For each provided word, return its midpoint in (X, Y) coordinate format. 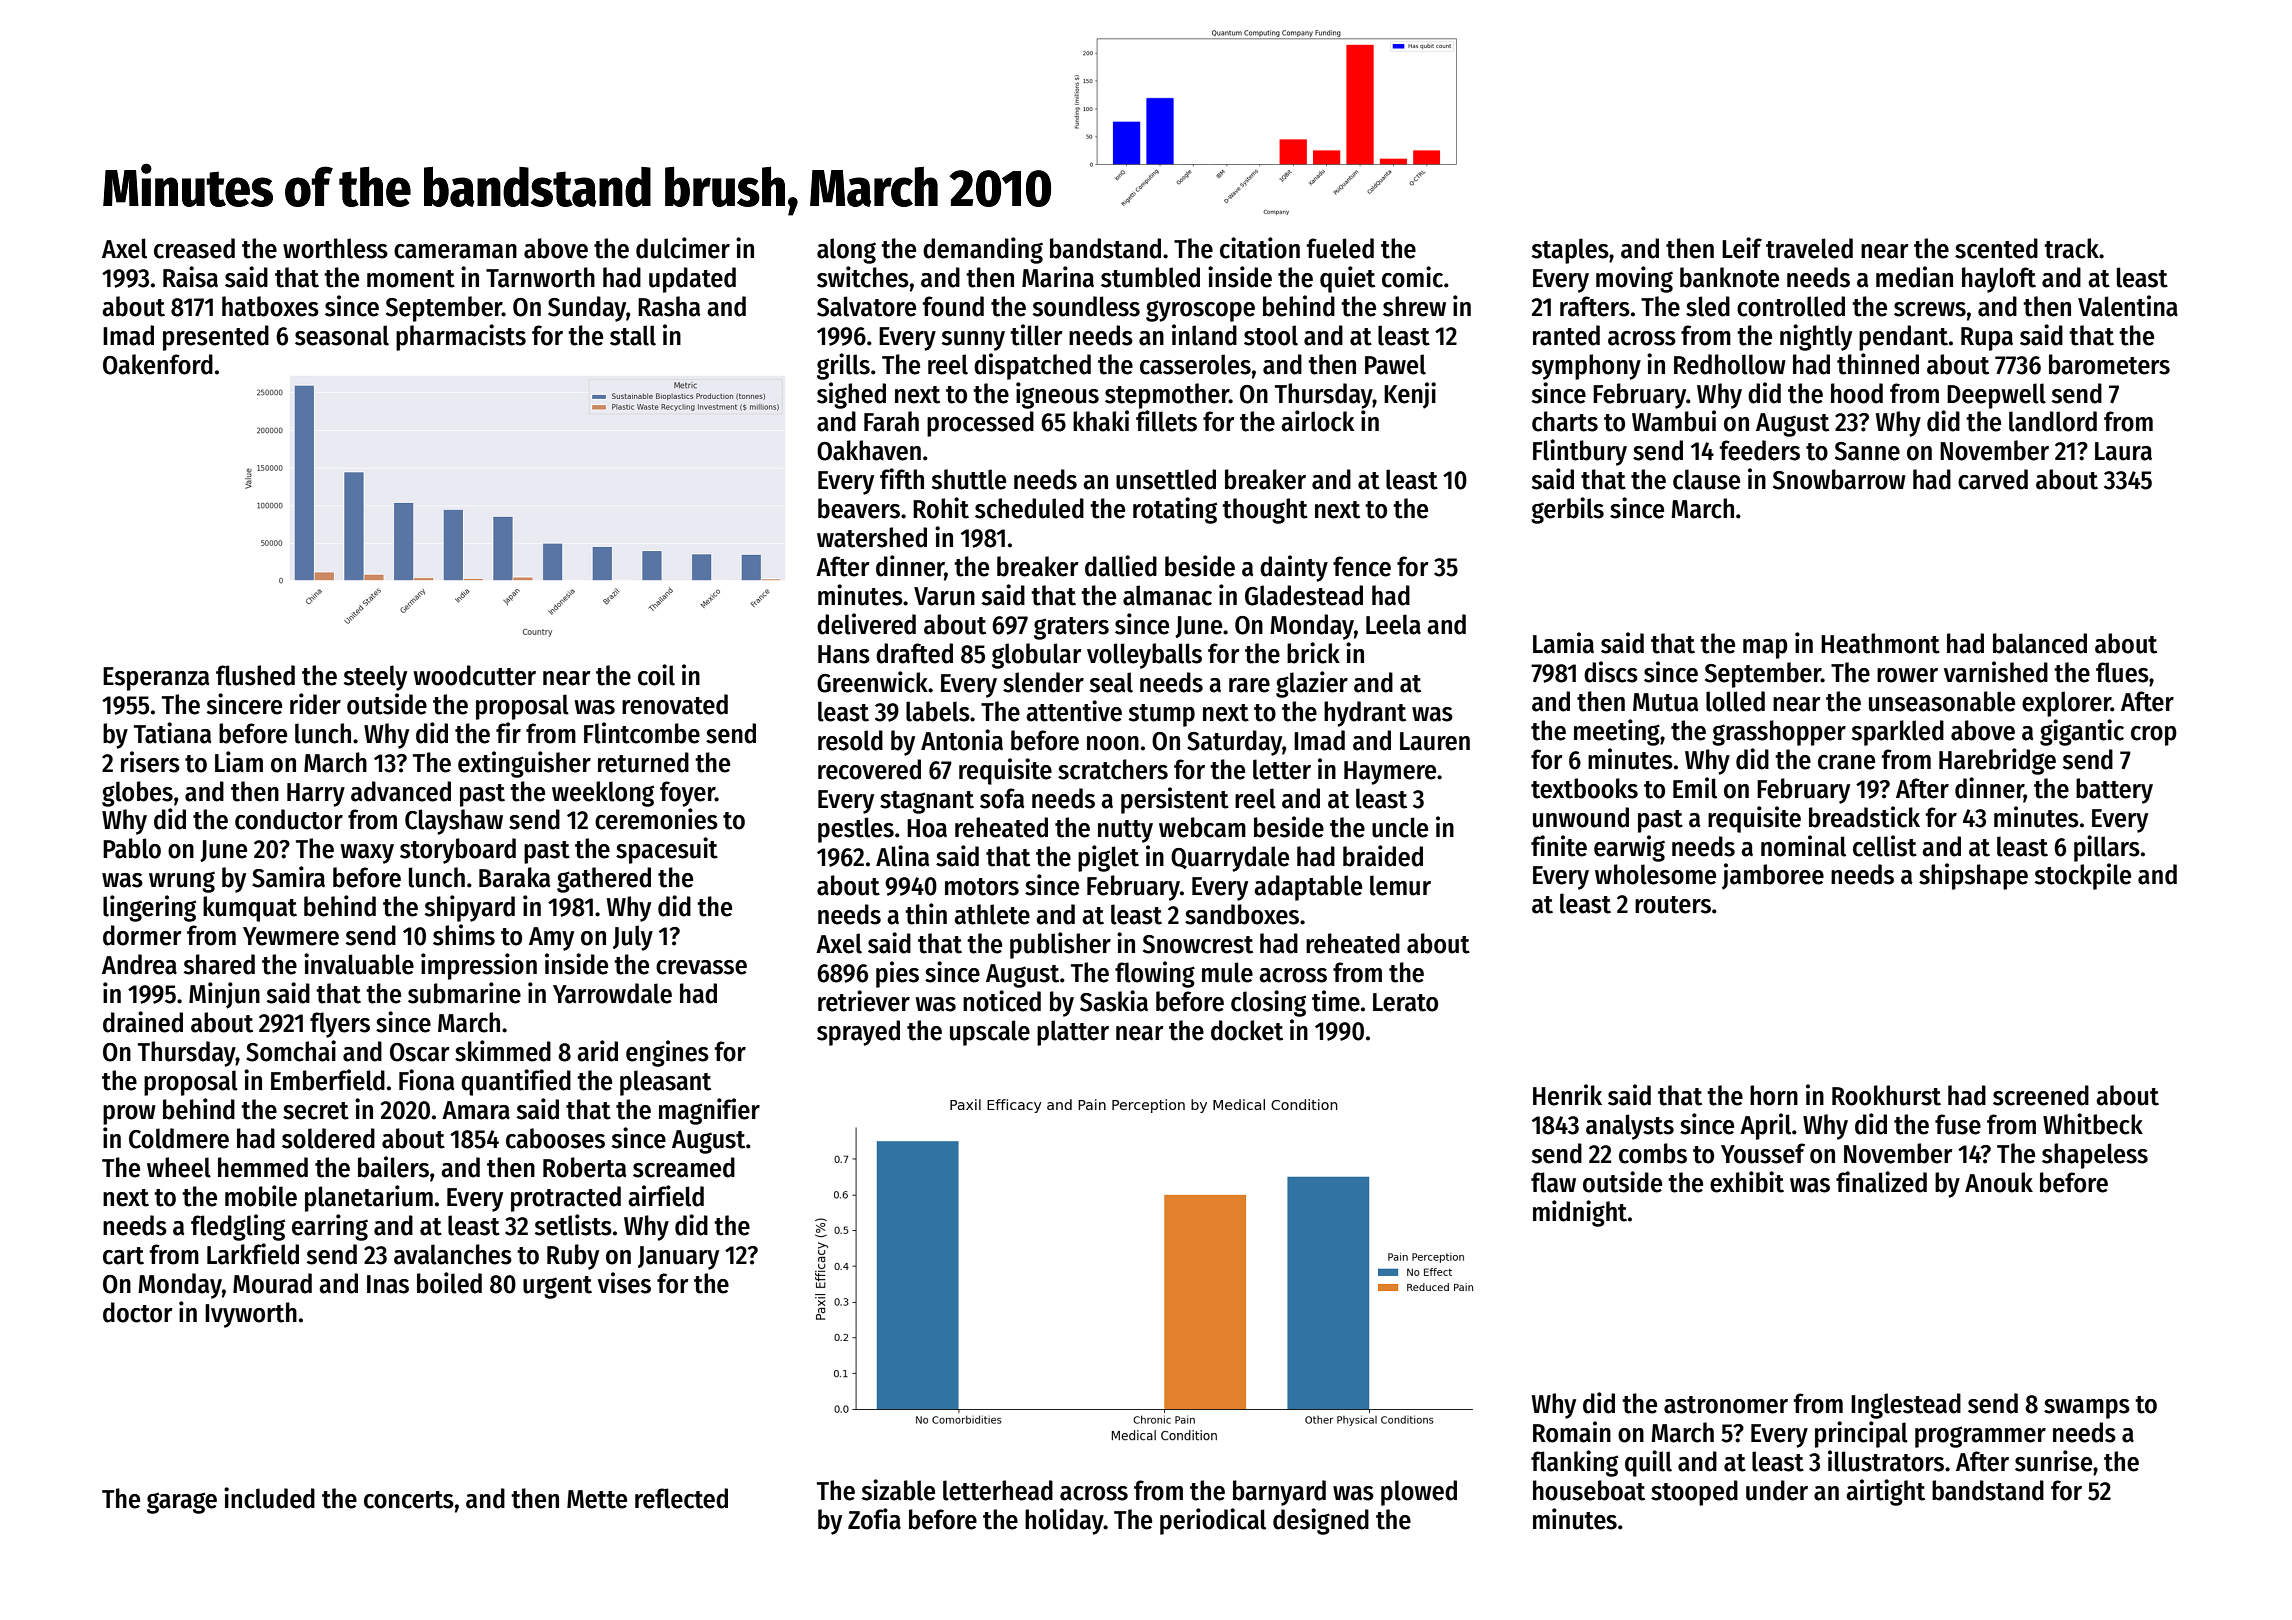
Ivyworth (251, 1315)
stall (633, 335)
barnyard (1279, 1493)
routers (1673, 905)
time (1336, 1001)
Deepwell (1996, 396)
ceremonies (656, 819)
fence (1362, 566)
